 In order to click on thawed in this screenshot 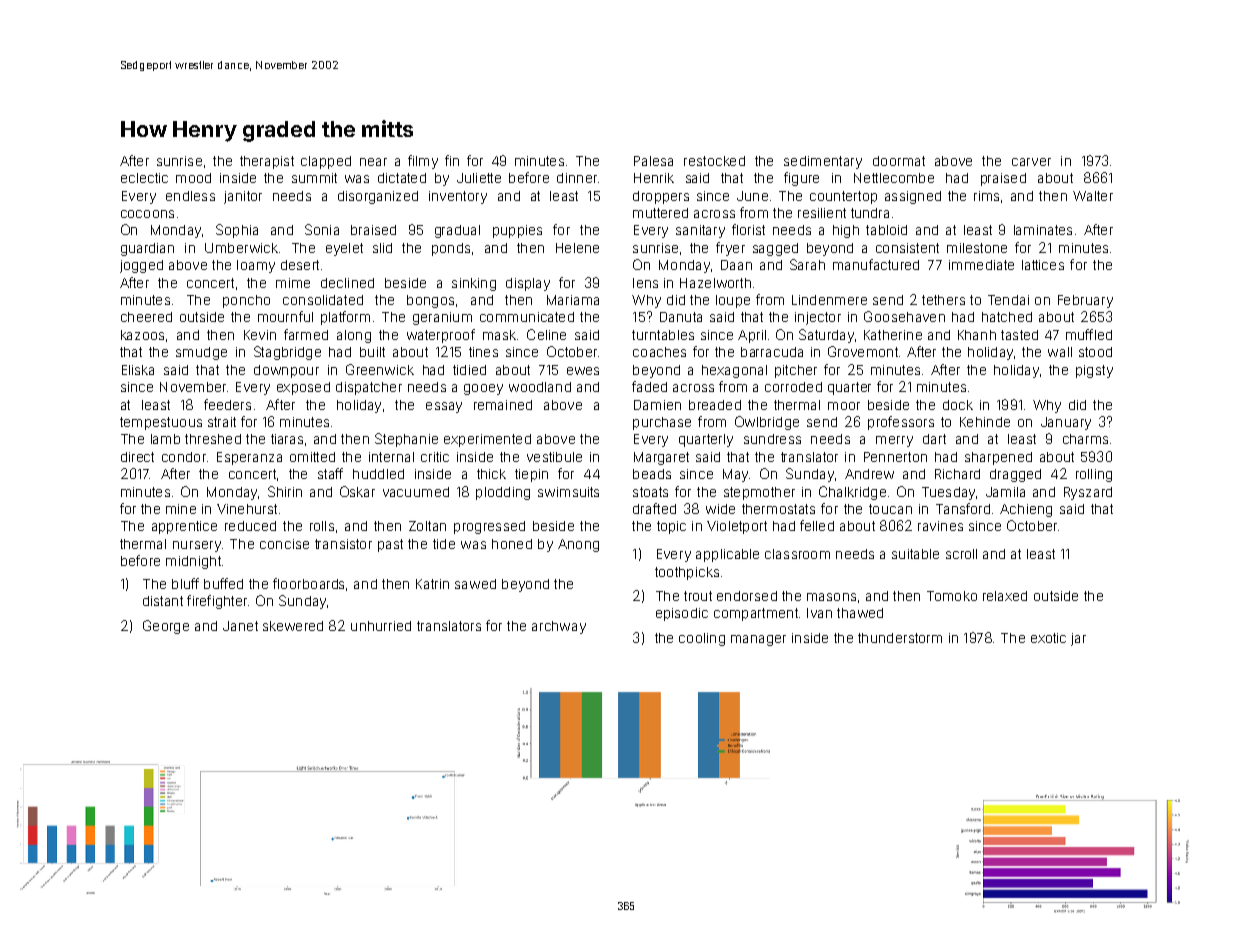, I will do `click(860, 613)`.
